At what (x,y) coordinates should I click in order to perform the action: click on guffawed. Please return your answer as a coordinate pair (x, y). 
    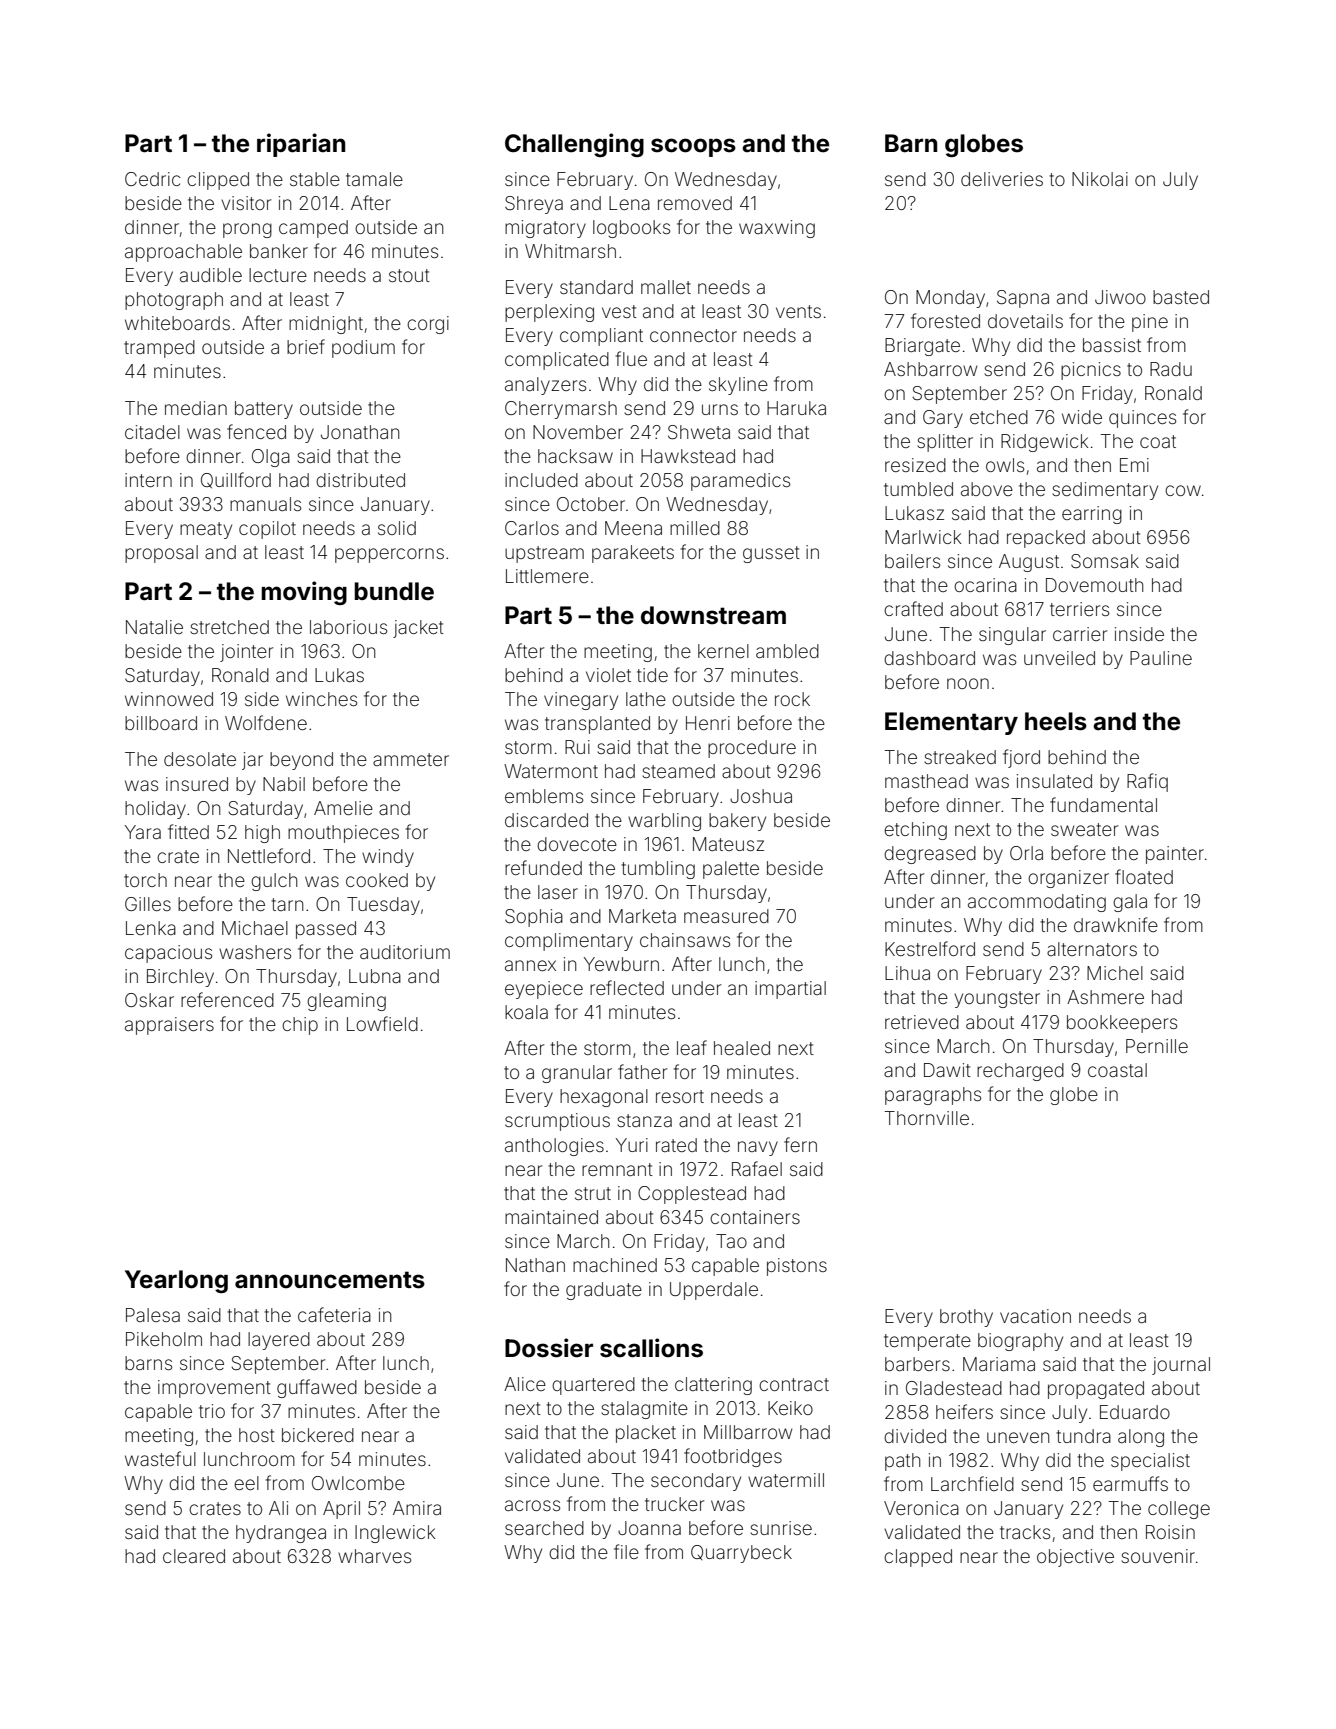
    Looking at the image, I should click on (317, 1388).
